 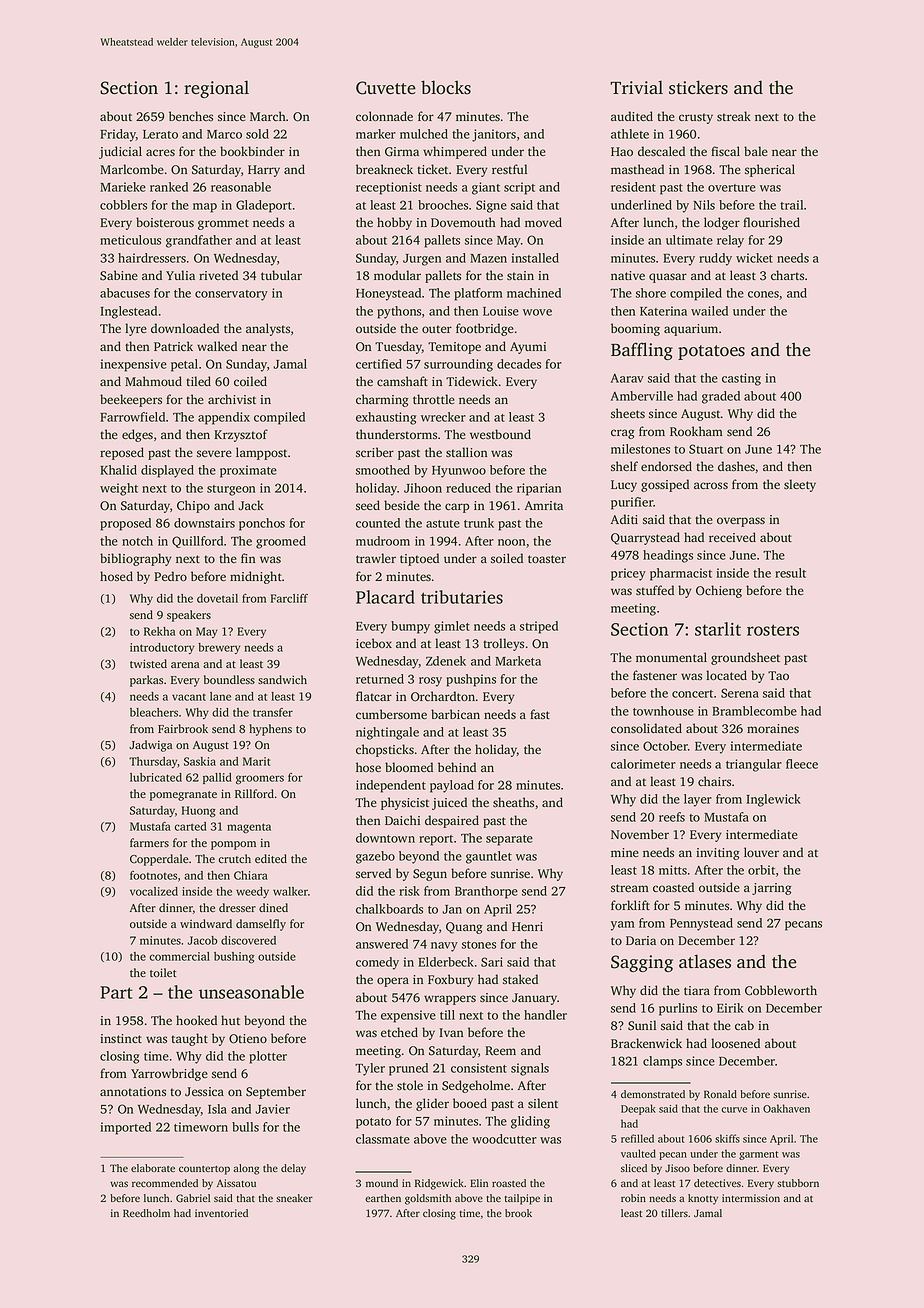 I want to click on concert, so click(x=692, y=694).
